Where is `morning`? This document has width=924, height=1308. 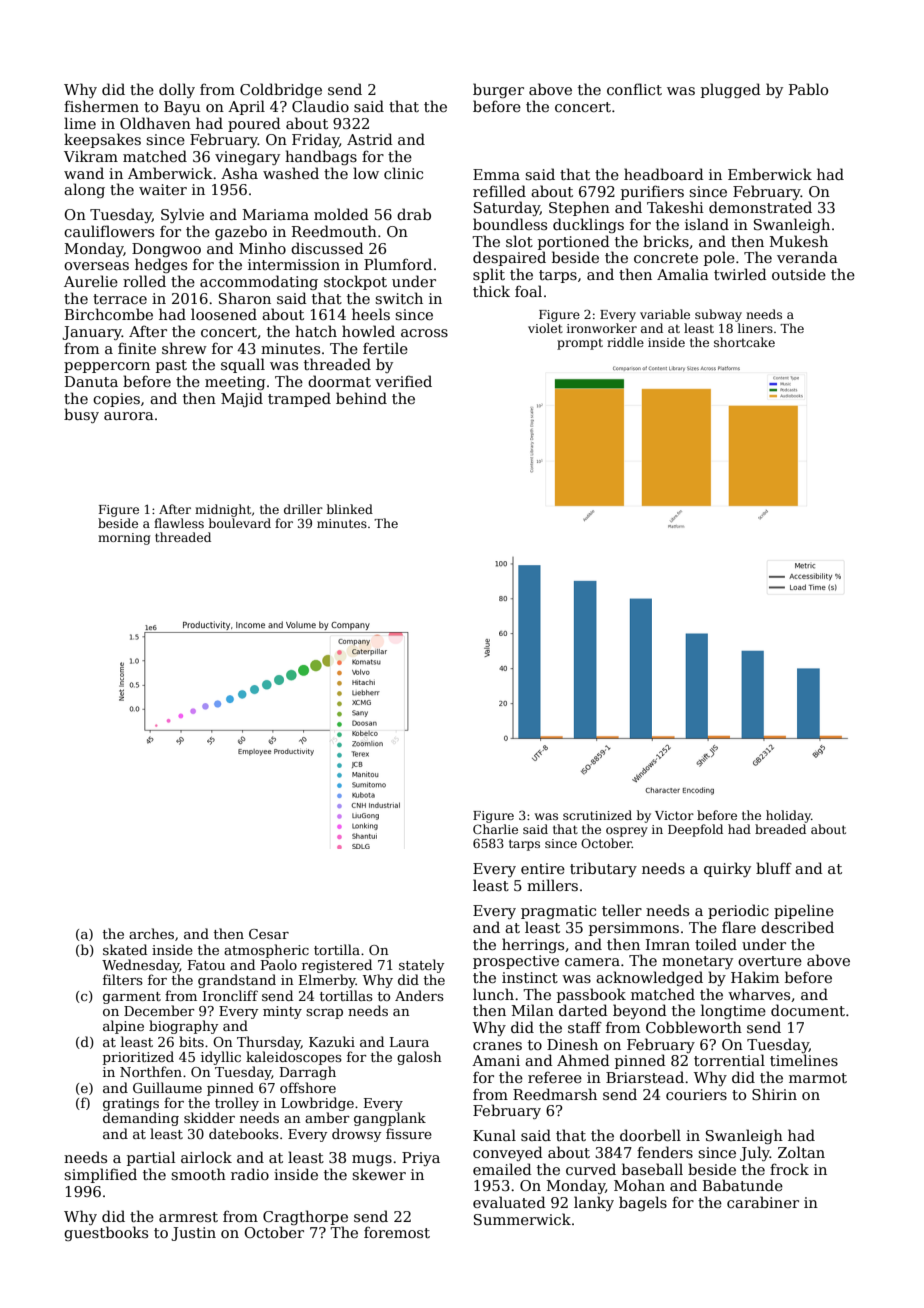 morning is located at coordinates (124, 539).
